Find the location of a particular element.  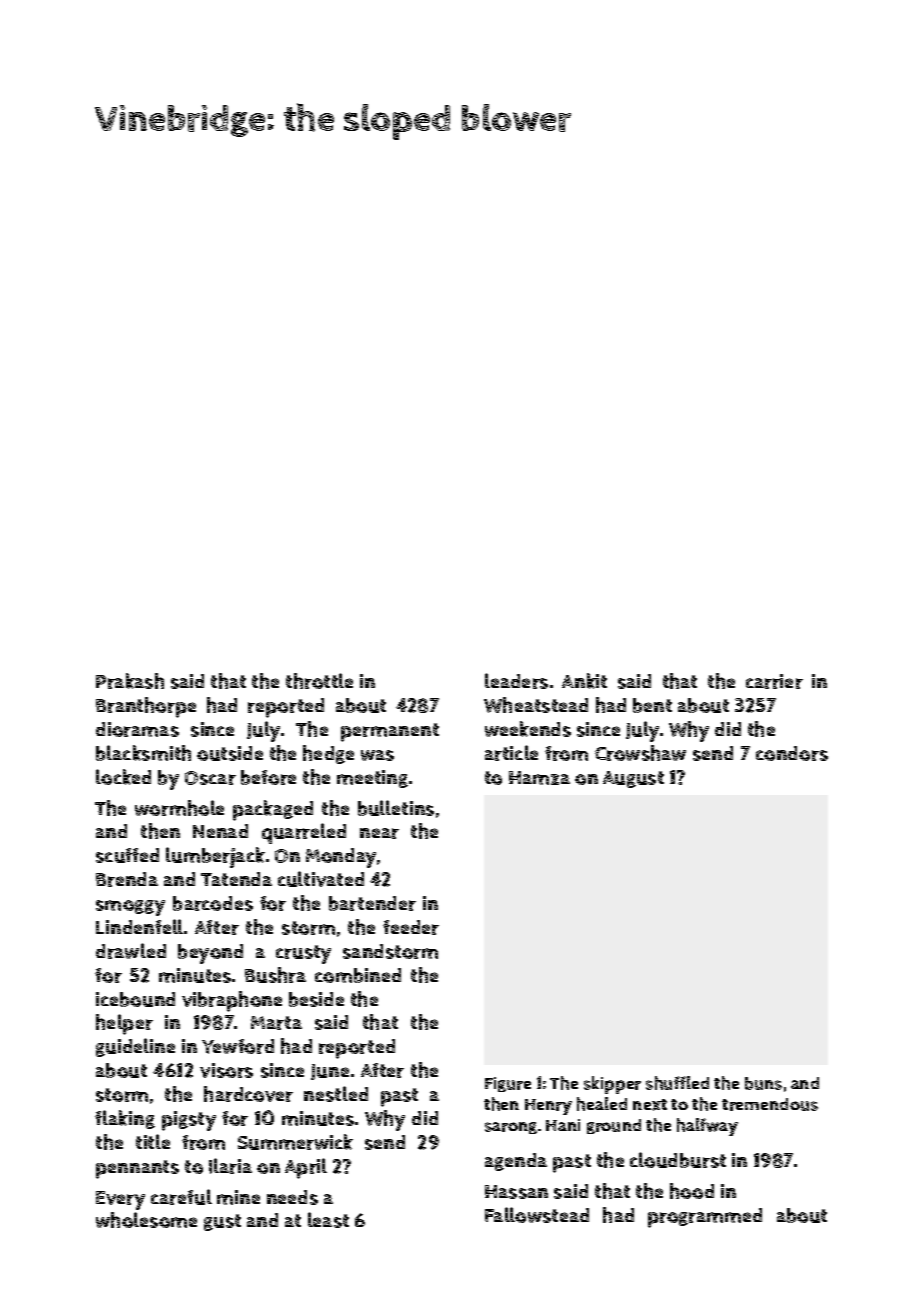

shuffled is located at coordinates (677, 1083).
